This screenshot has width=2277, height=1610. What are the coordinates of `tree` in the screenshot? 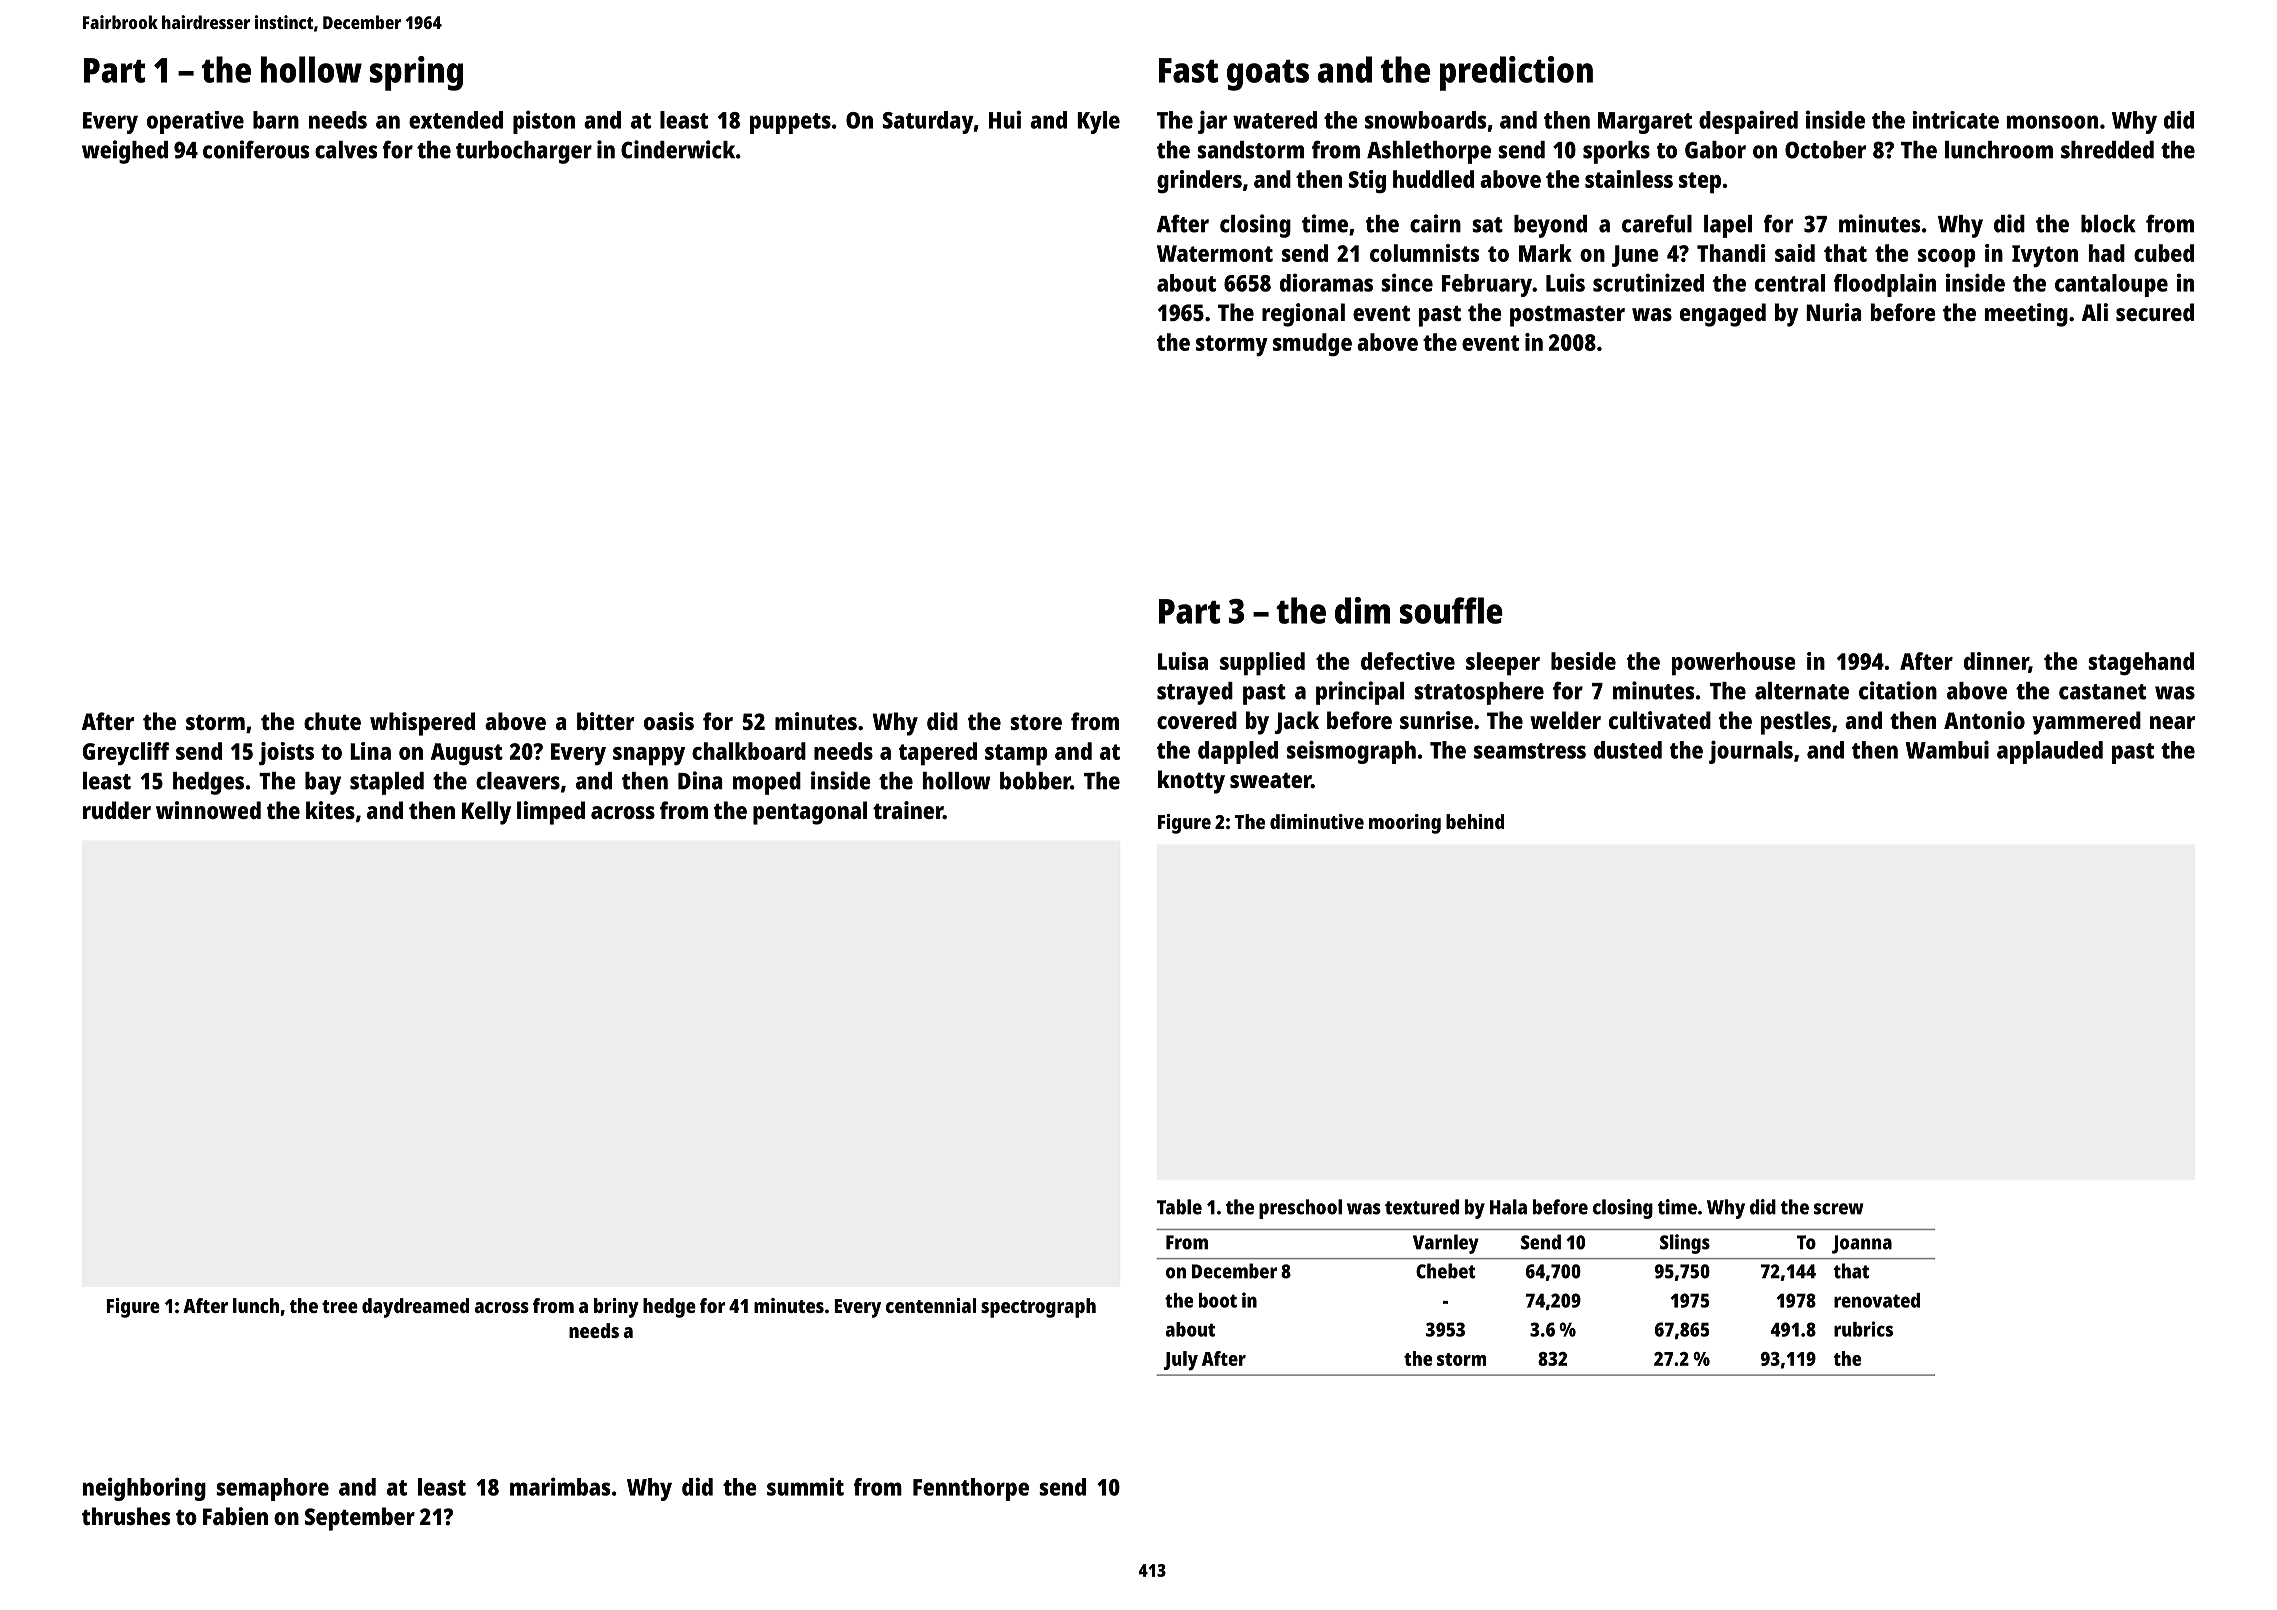 It's located at (340, 1306).
